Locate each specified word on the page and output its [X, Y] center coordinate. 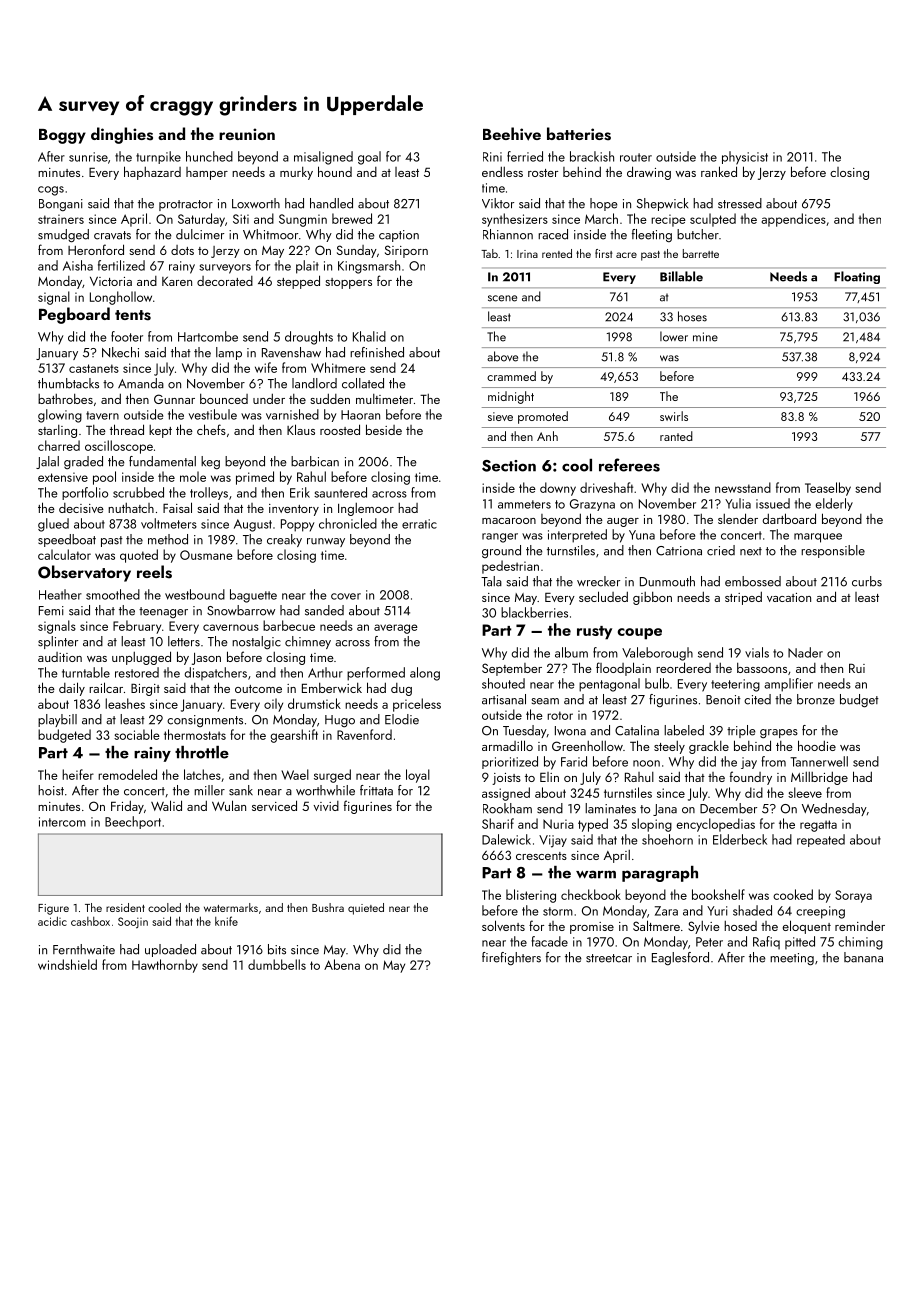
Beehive [512, 134]
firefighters [511, 958]
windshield [67, 964]
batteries [579, 134]
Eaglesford [680, 958]
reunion [247, 134]
